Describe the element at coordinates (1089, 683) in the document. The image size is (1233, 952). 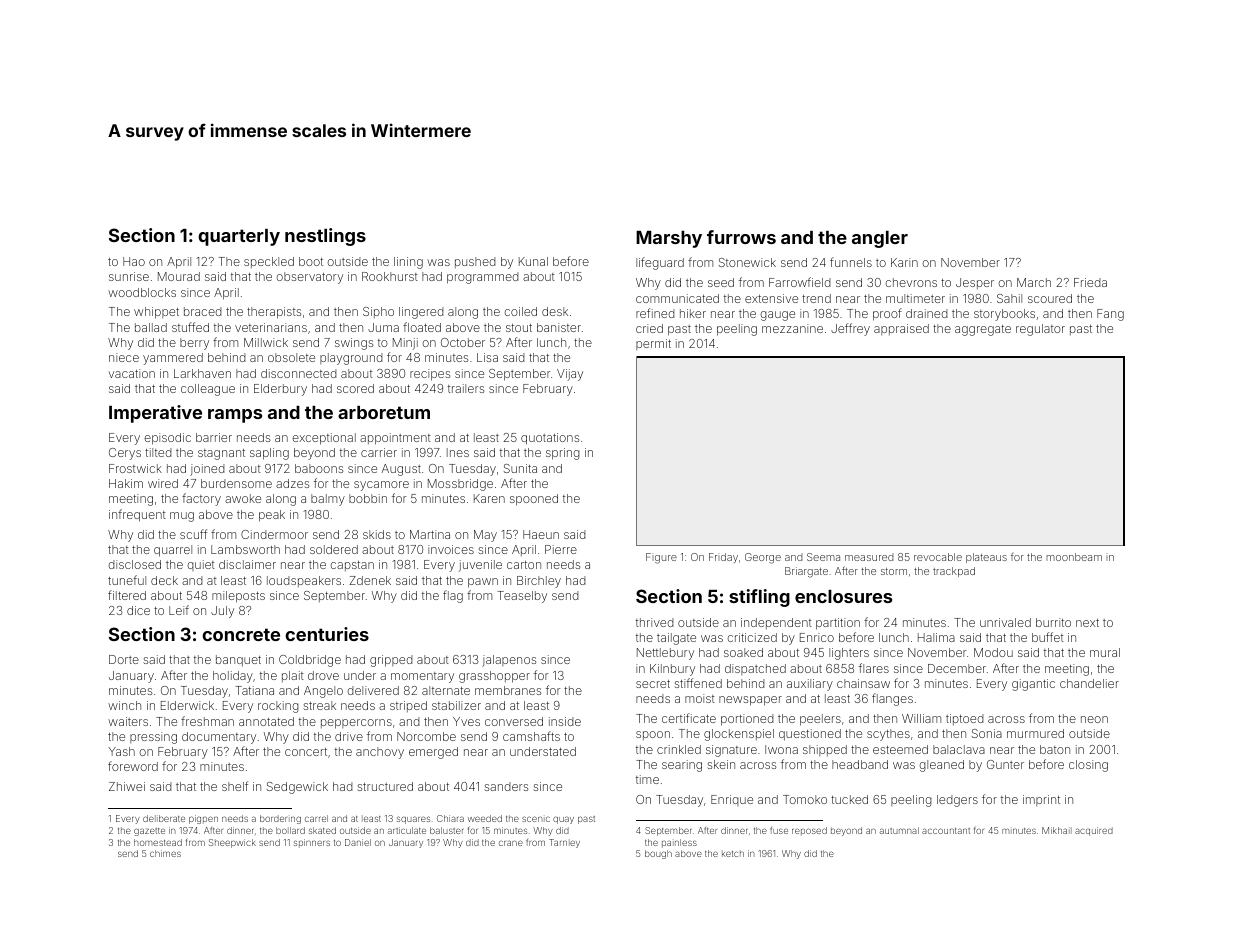
I see `chandelier` at that location.
